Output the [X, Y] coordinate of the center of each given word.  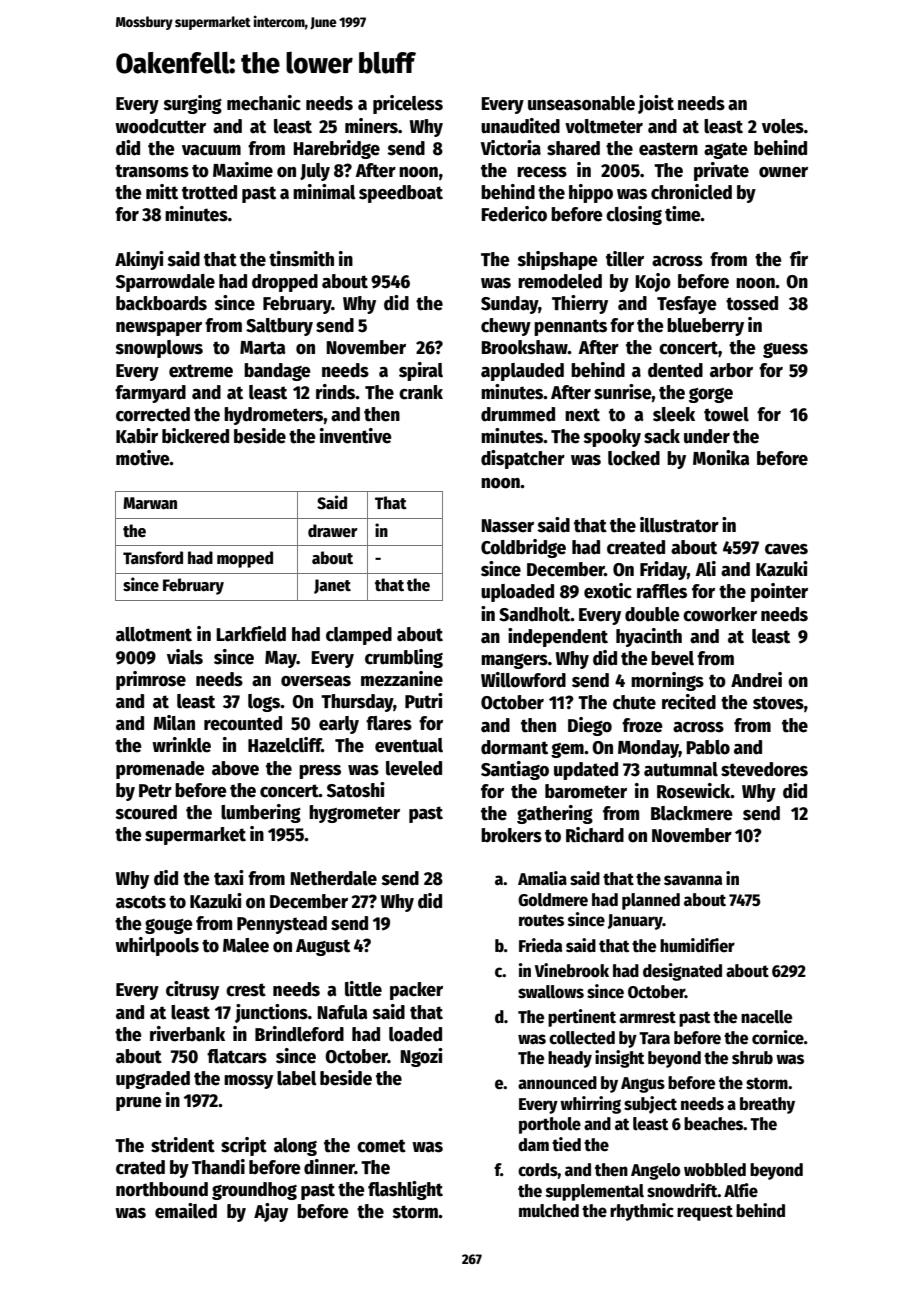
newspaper [159, 329]
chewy [506, 327]
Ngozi [421, 1057]
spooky [612, 438]
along [295, 1147]
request [705, 1213]
